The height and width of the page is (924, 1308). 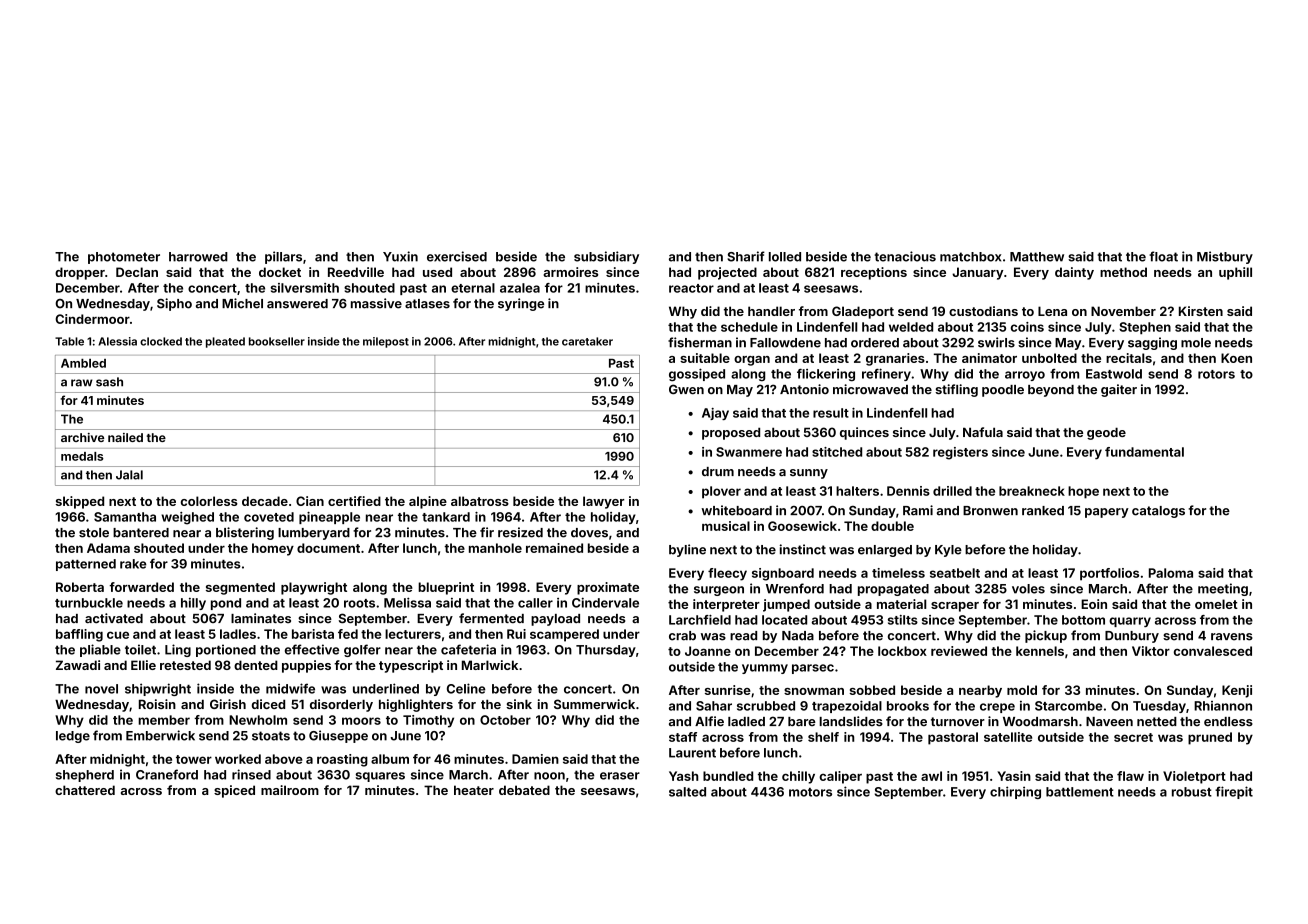 What do you see at coordinates (1123, 311) in the page?
I see `November` at bounding box center [1123, 311].
